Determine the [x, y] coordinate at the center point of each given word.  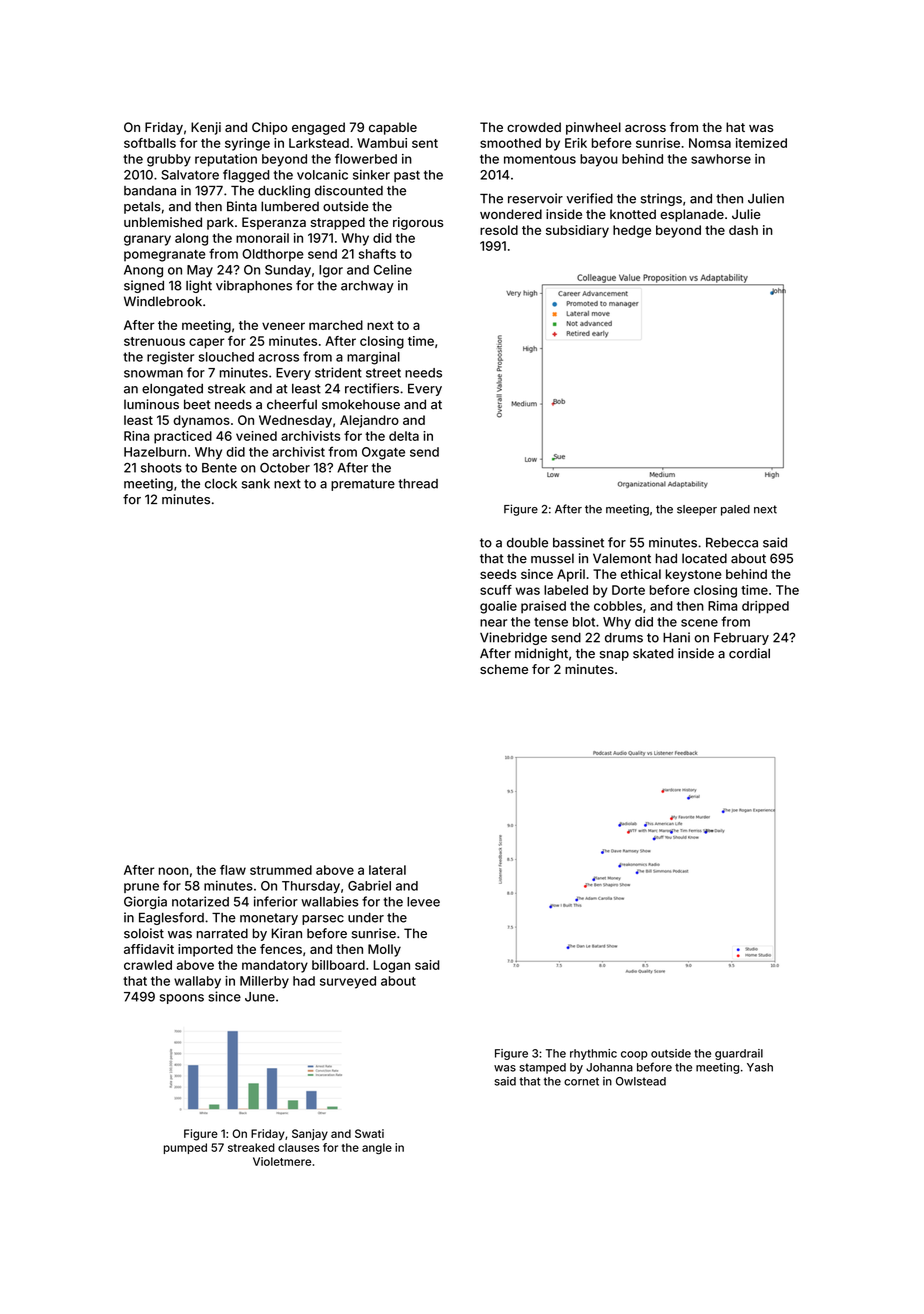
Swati [369, 1133]
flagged [246, 176]
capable [393, 128]
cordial [749, 653]
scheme [504, 669]
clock [221, 484]
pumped [185, 1148]
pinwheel [593, 128]
